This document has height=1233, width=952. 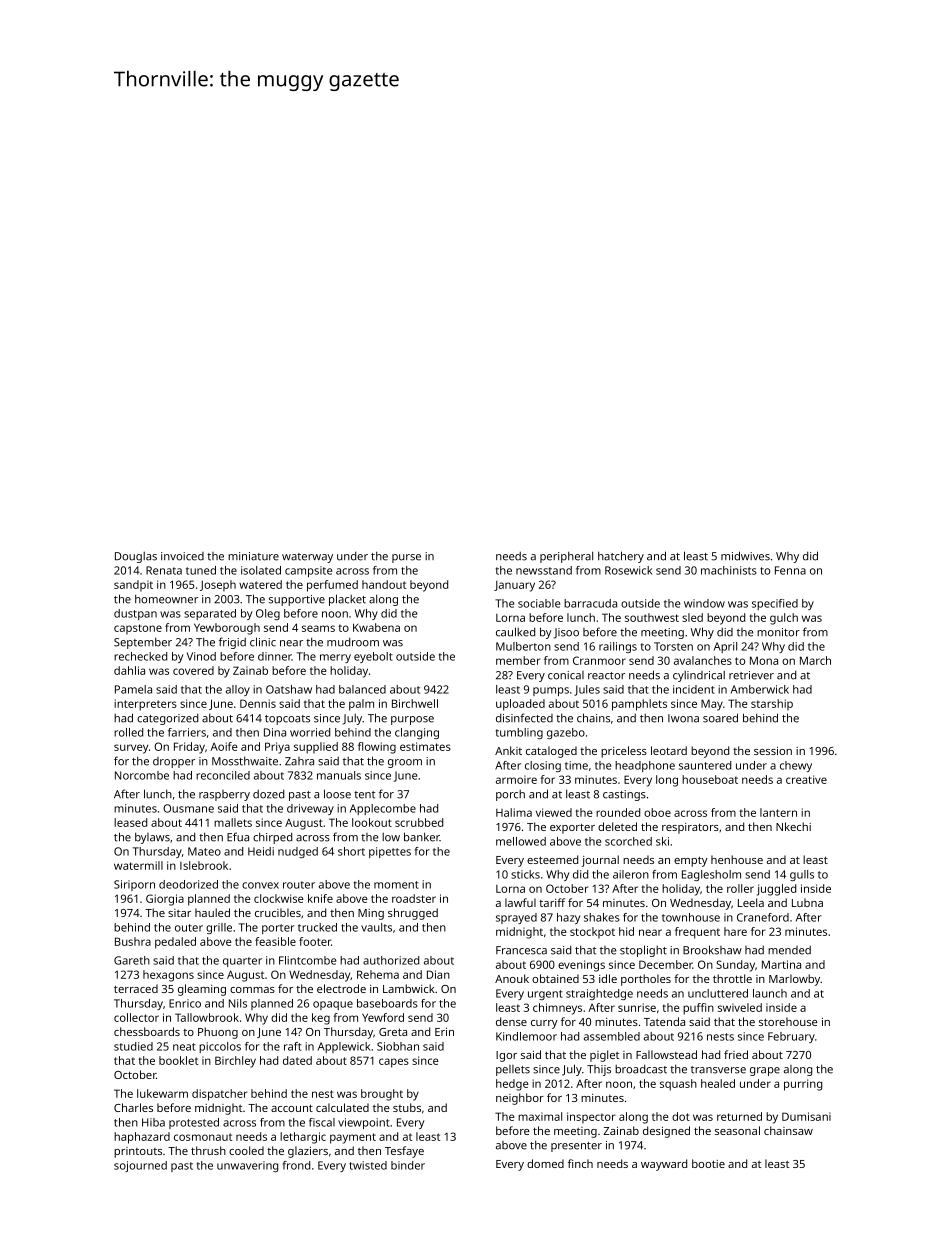 What do you see at coordinates (775, 604) in the document?
I see `specified` at bounding box center [775, 604].
